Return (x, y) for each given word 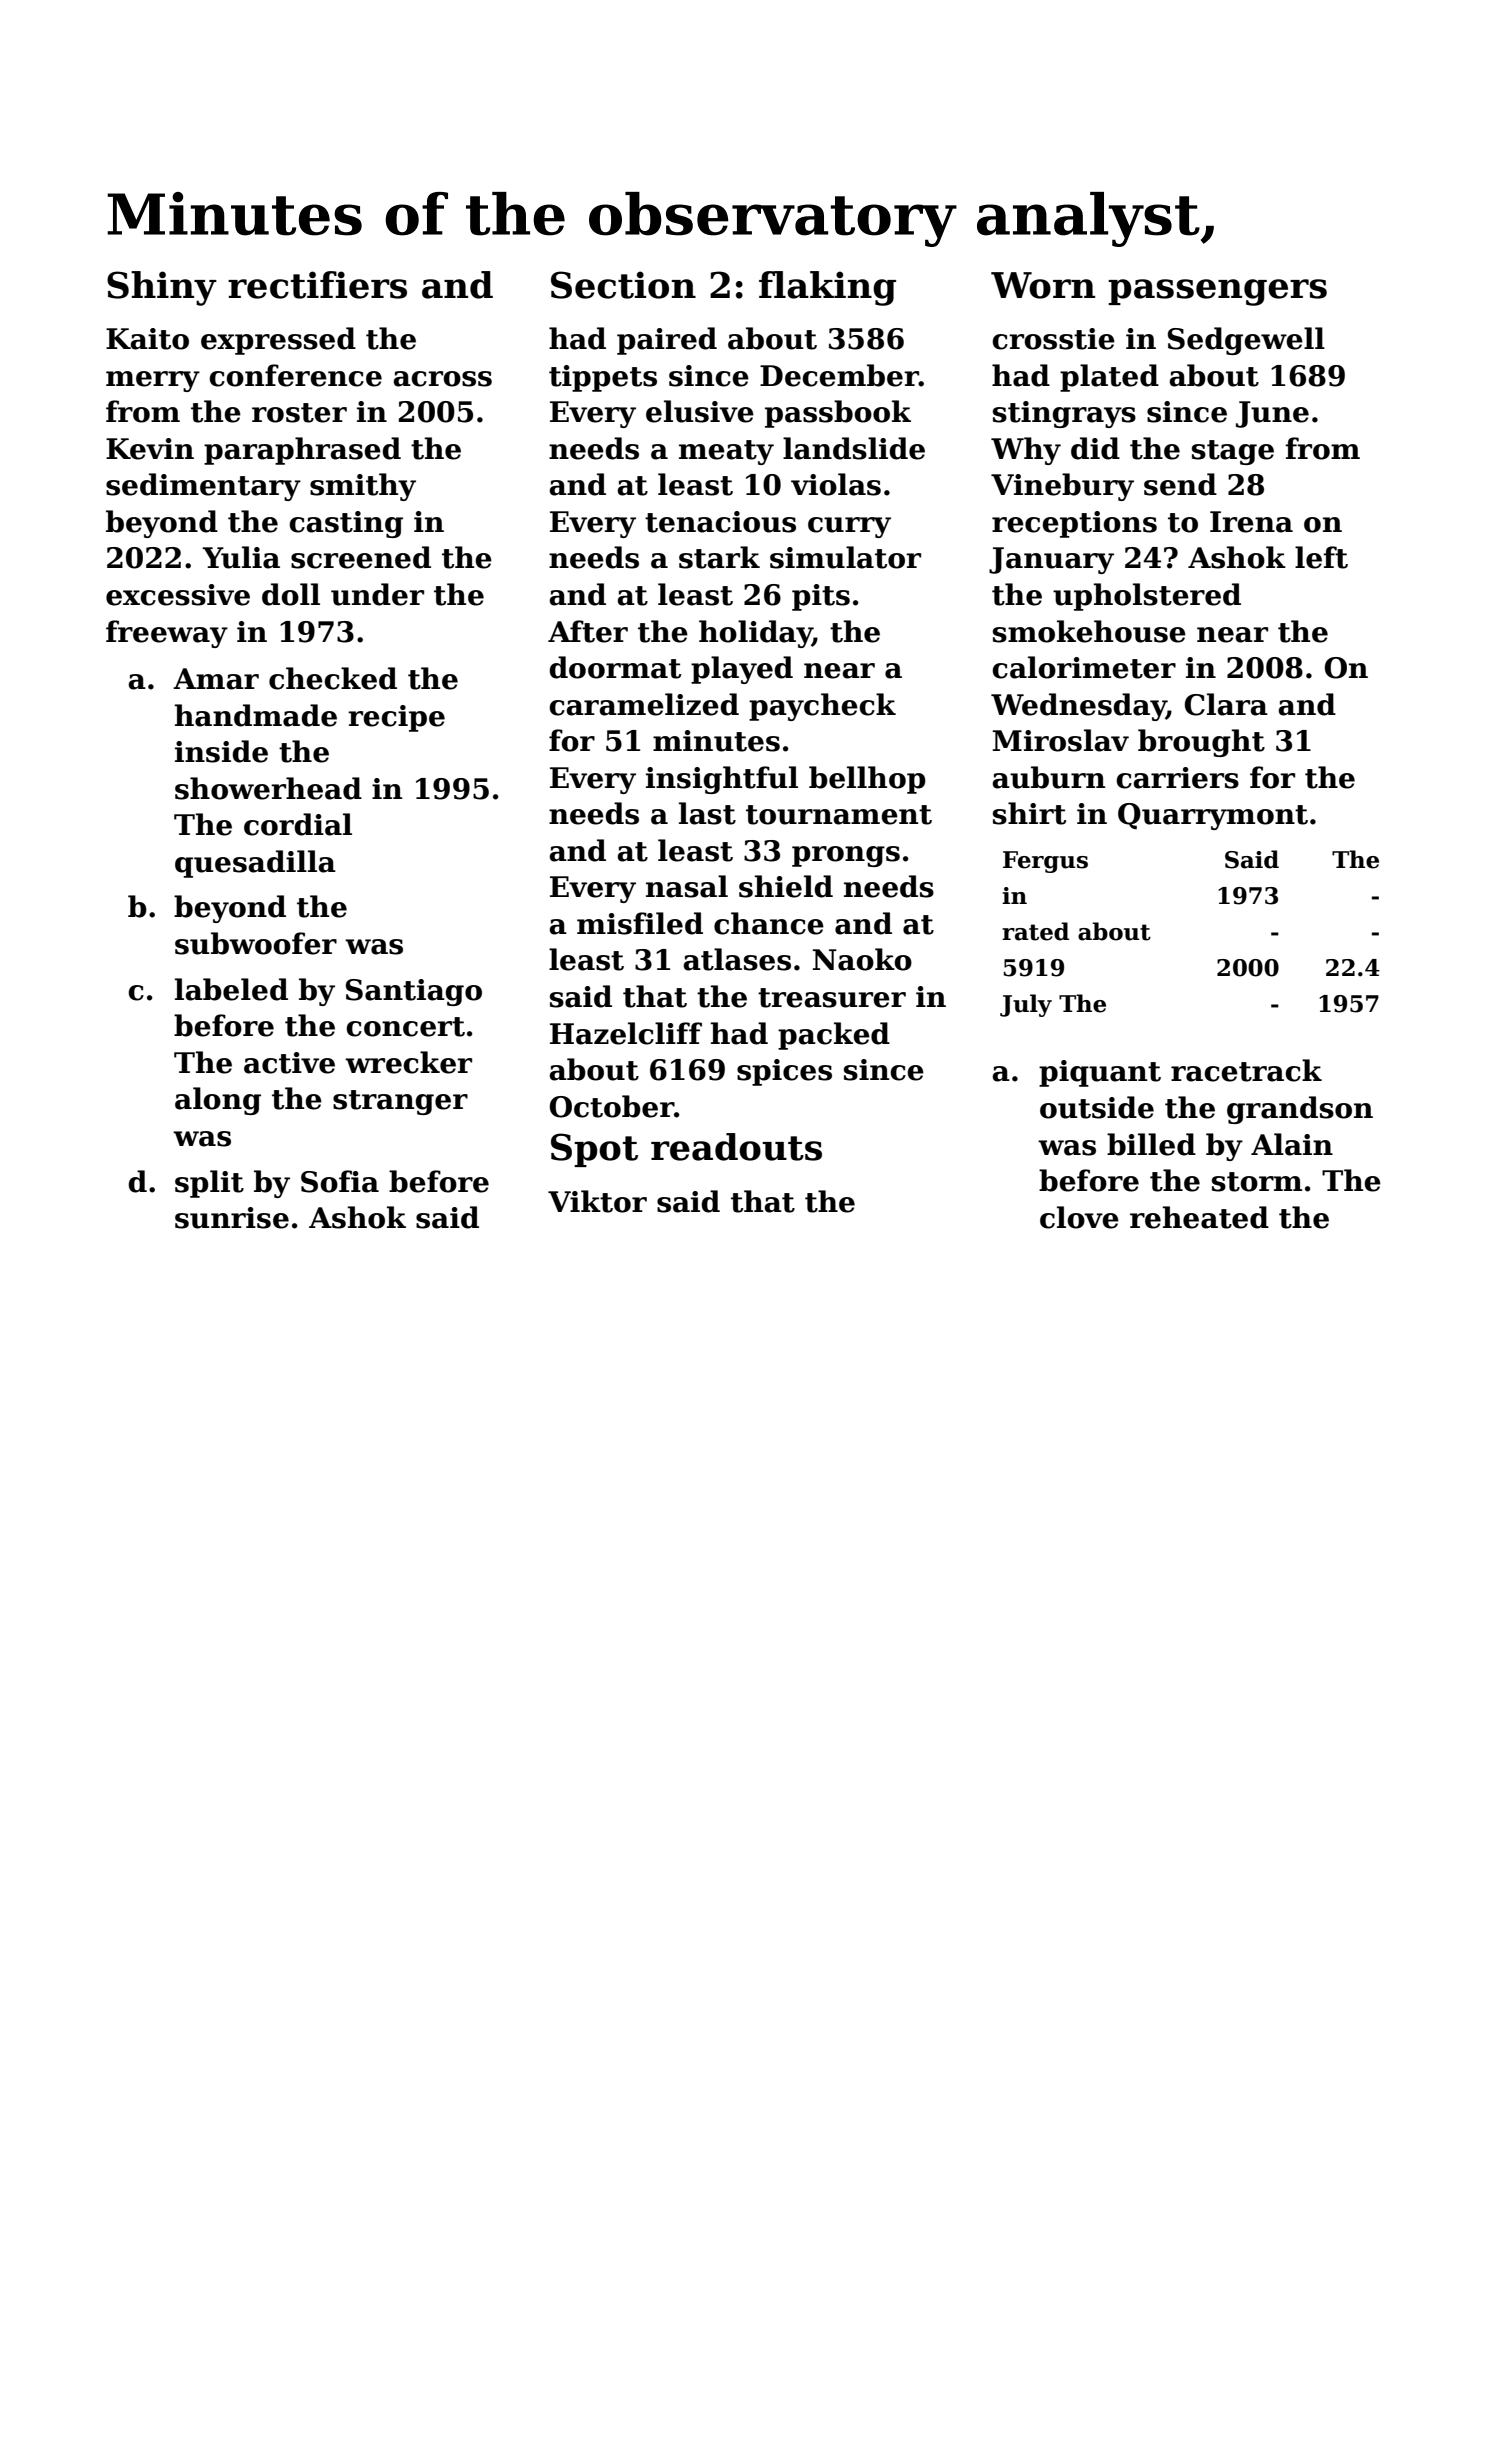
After (588, 631)
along (218, 1101)
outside (1097, 1107)
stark (719, 557)
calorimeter (1084, 667)
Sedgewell (1246, 341)
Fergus (1045, 862)
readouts (736, 1147)
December (839, 375)
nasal (687, 886)
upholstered (1147, 597)
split (209, 1184)
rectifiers (317, 285)
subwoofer (256, 943)
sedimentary (203, 487)
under (377, 594)
